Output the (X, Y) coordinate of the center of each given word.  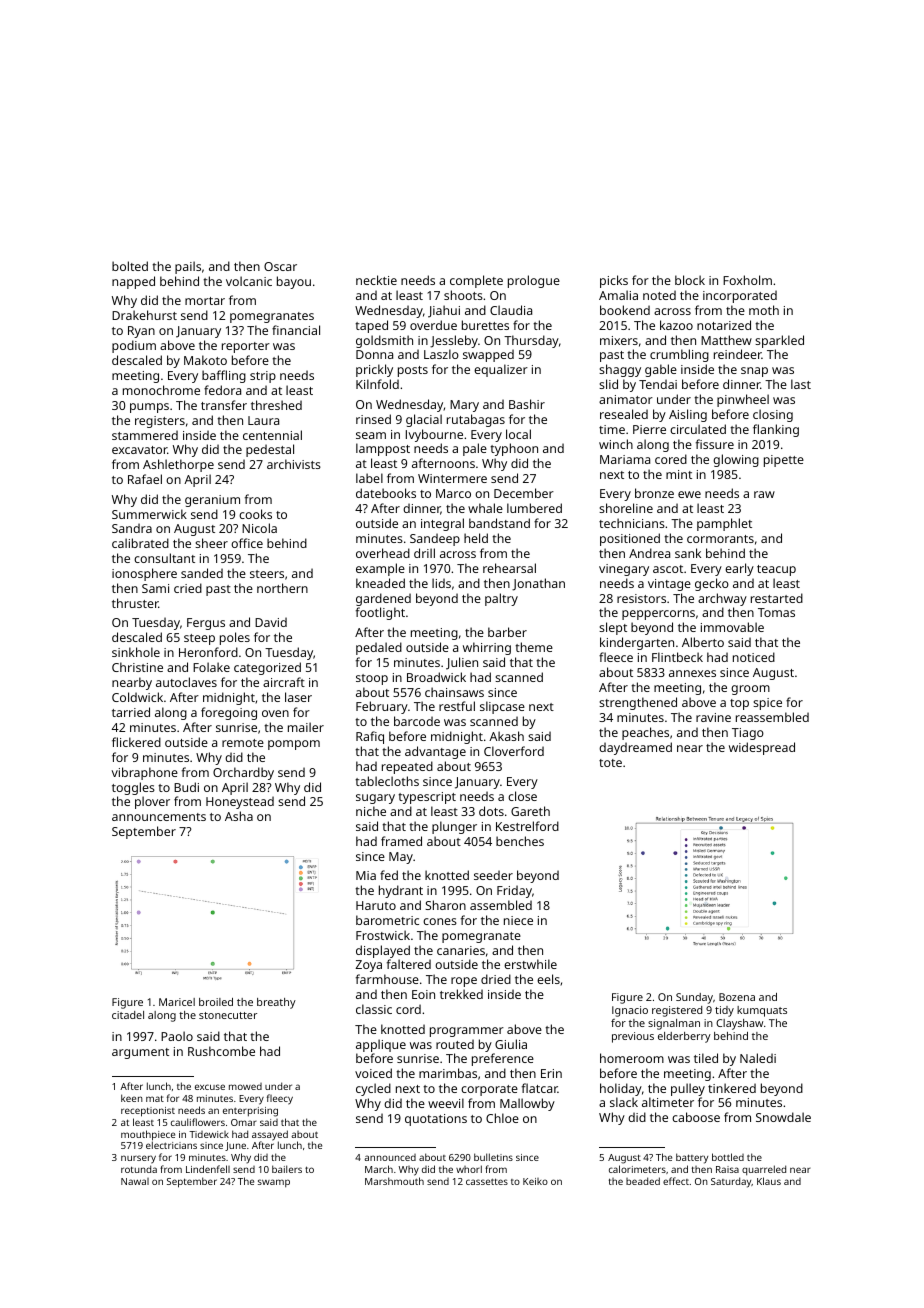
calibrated (140, 543)
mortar (205, 301)
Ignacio (630, 1011)
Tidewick (209, 1134)
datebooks (386, 493)
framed (401, 841)
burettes (485, 325)
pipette (784, 461)
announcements (159, 817)
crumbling (679, 355)
